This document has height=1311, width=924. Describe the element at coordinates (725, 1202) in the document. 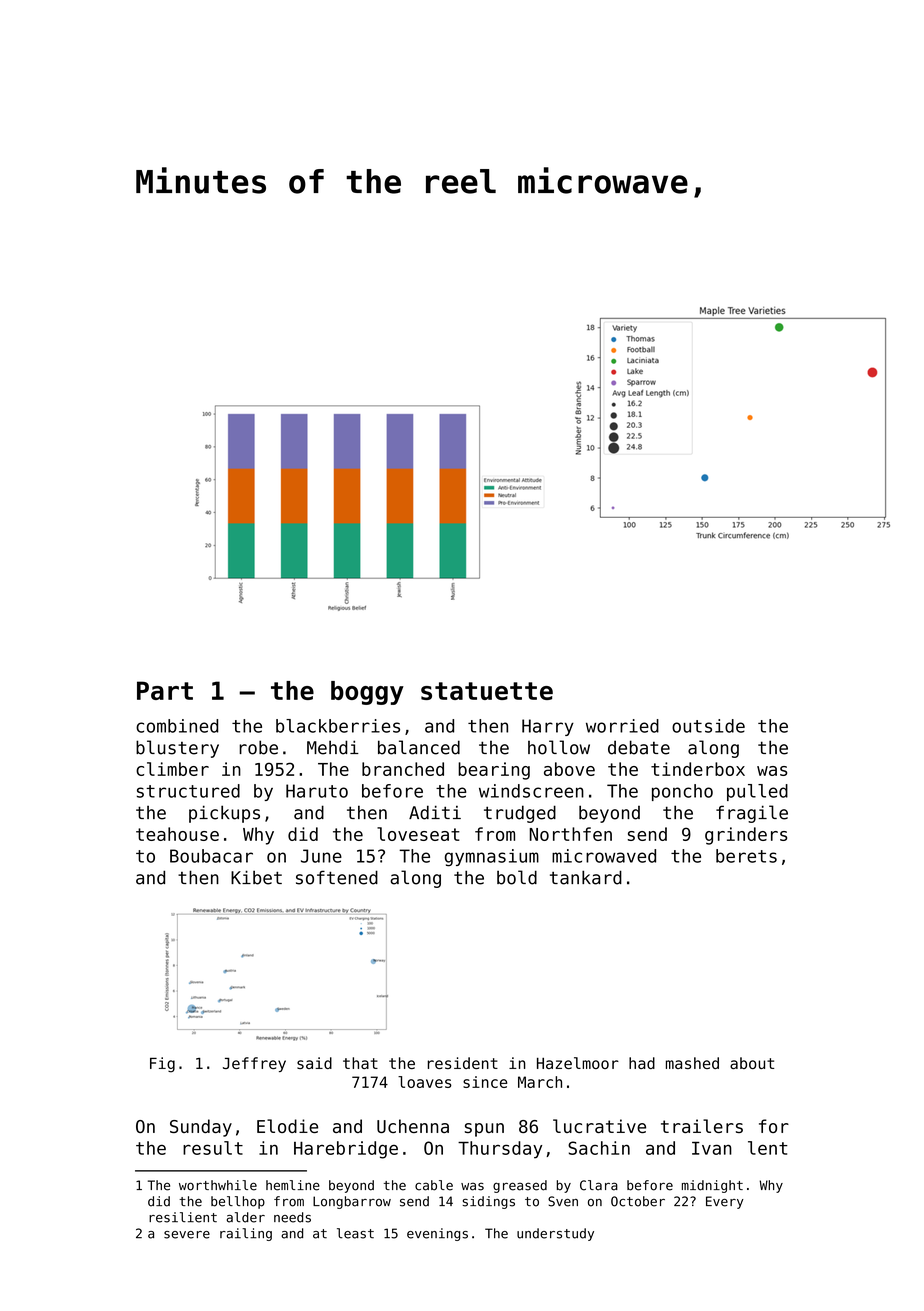

I see `Every` at that location.
